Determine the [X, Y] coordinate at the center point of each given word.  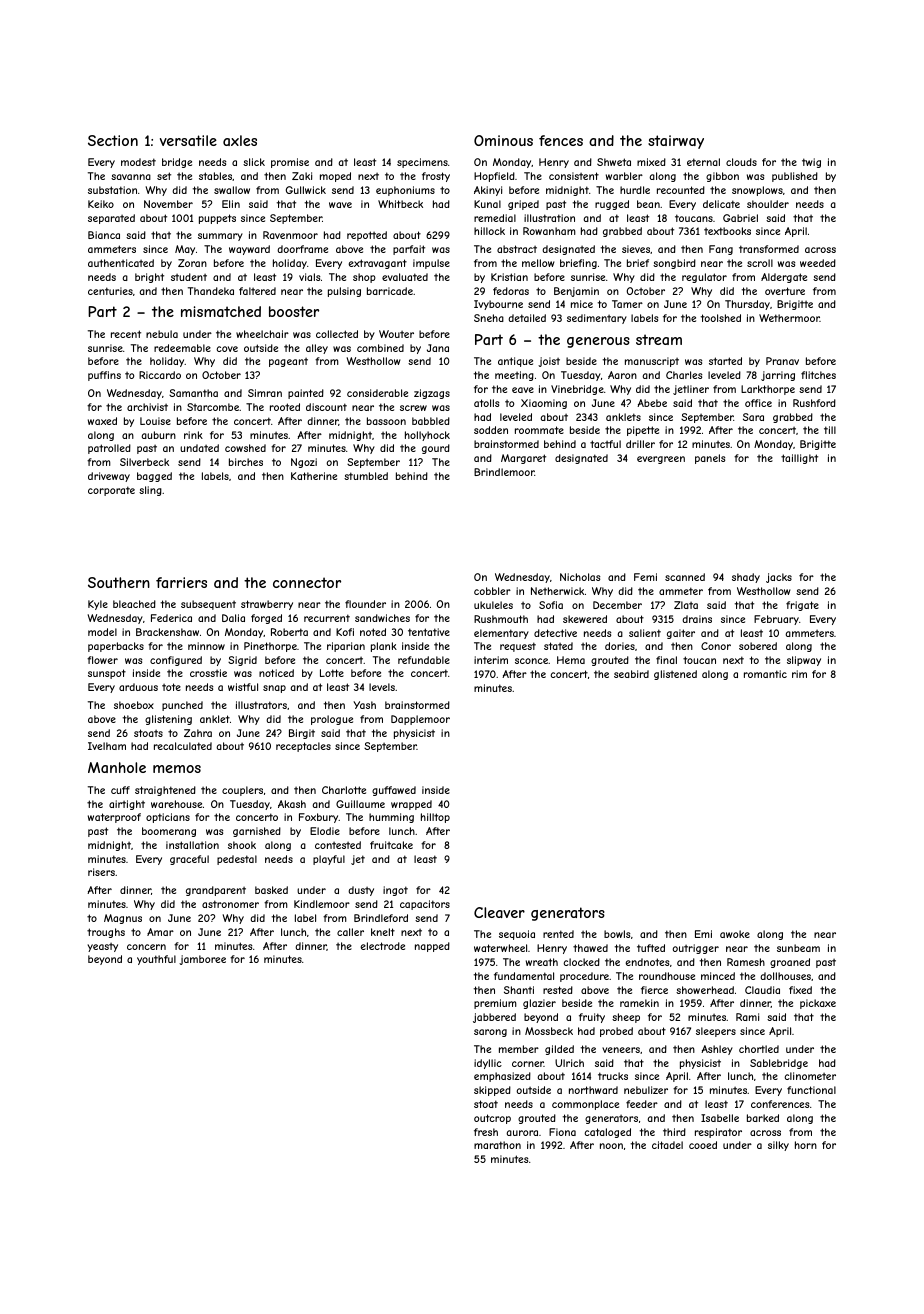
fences [561, 140]
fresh [486, 1132]
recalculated [183, 746]
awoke [735, 934]
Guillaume [360, 804]
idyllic [488, 1064]
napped [432, 947]
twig [811, 163]
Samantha [193, 393]
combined [380, 348]
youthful [156, 960]
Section [113, 140]
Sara [753, 417]
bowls [617, 934]
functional [811, 1090]
